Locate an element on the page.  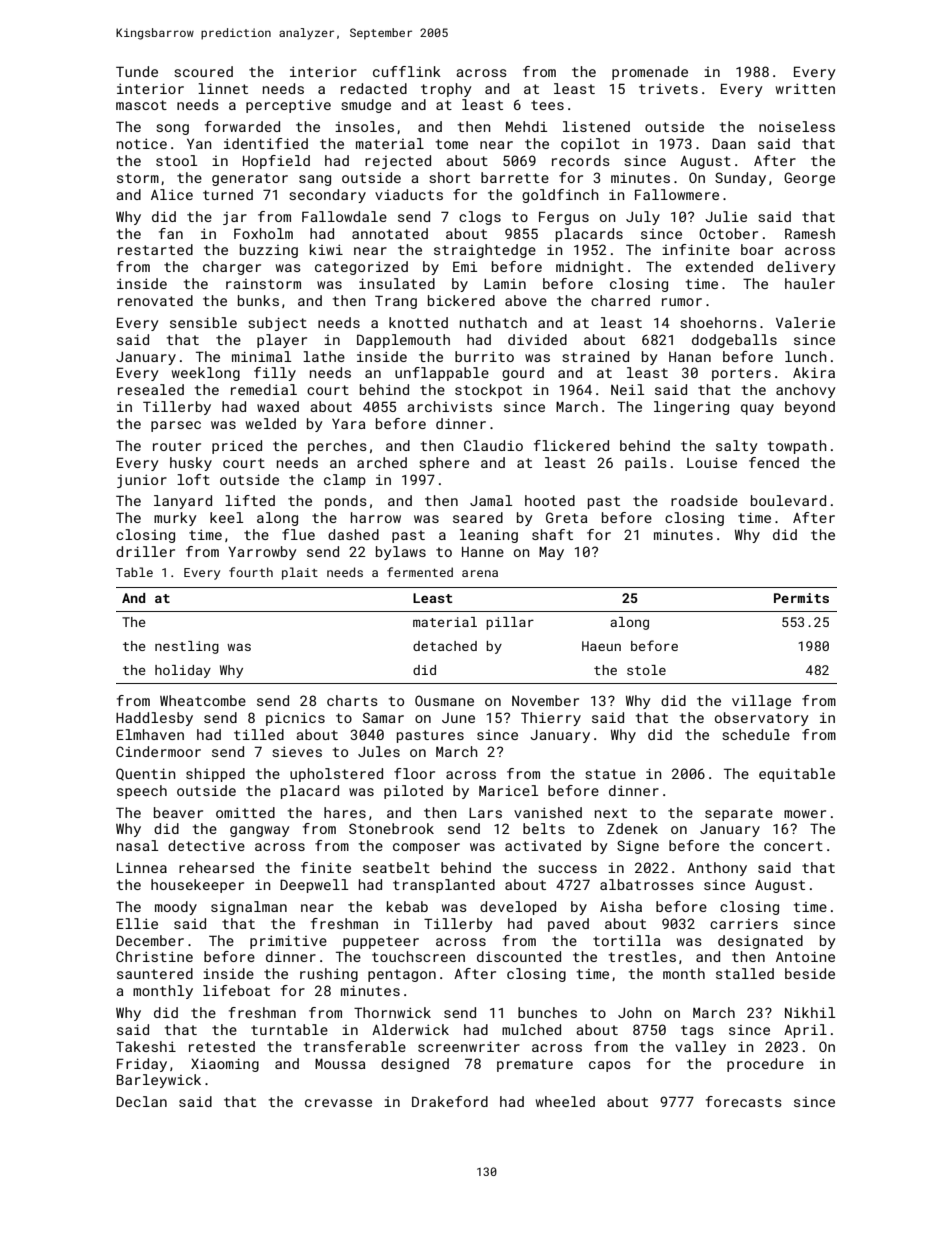
keel is located at coordinates (226, 517).
